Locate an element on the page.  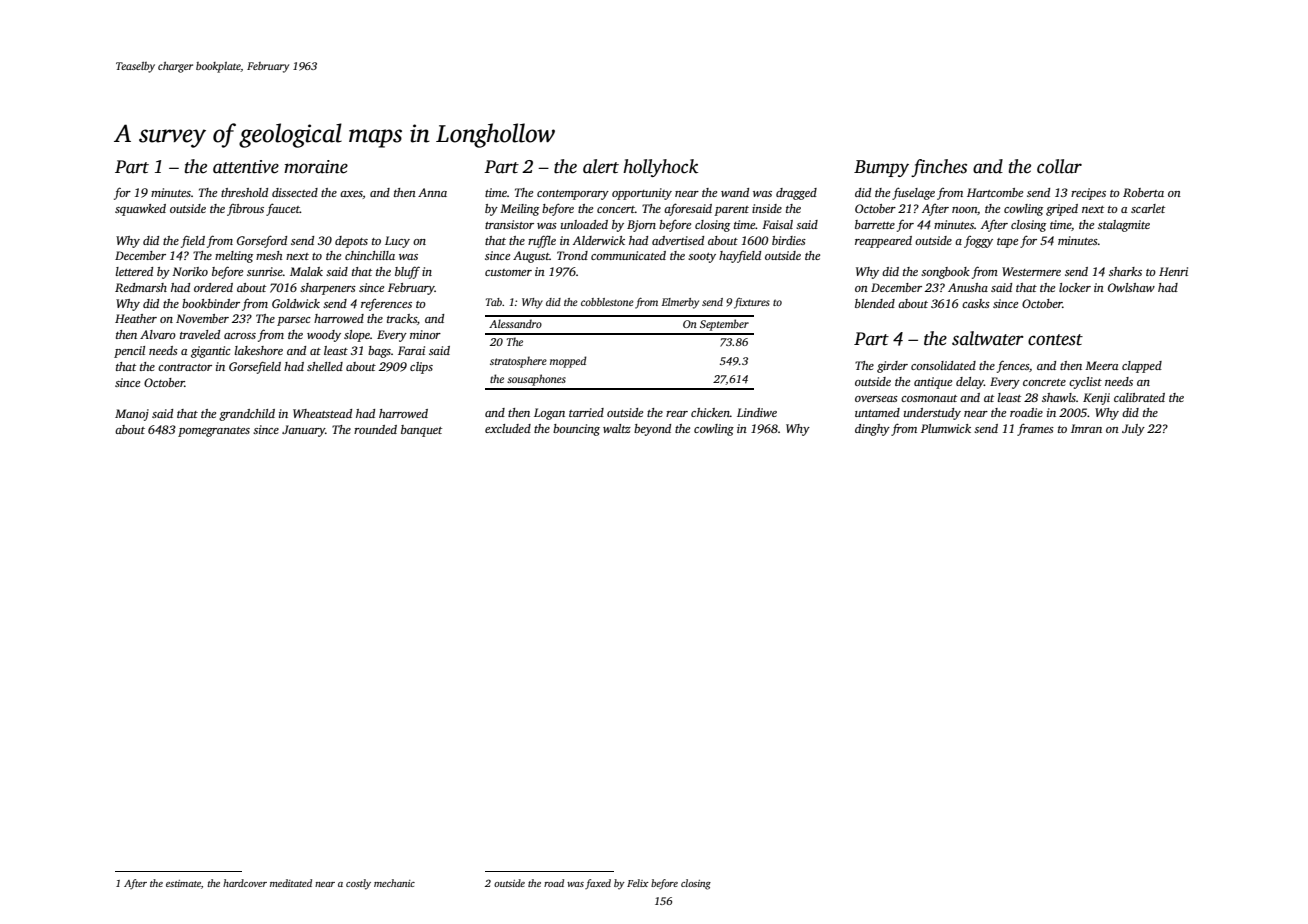
mopped is located at coordinates (568, 362).
